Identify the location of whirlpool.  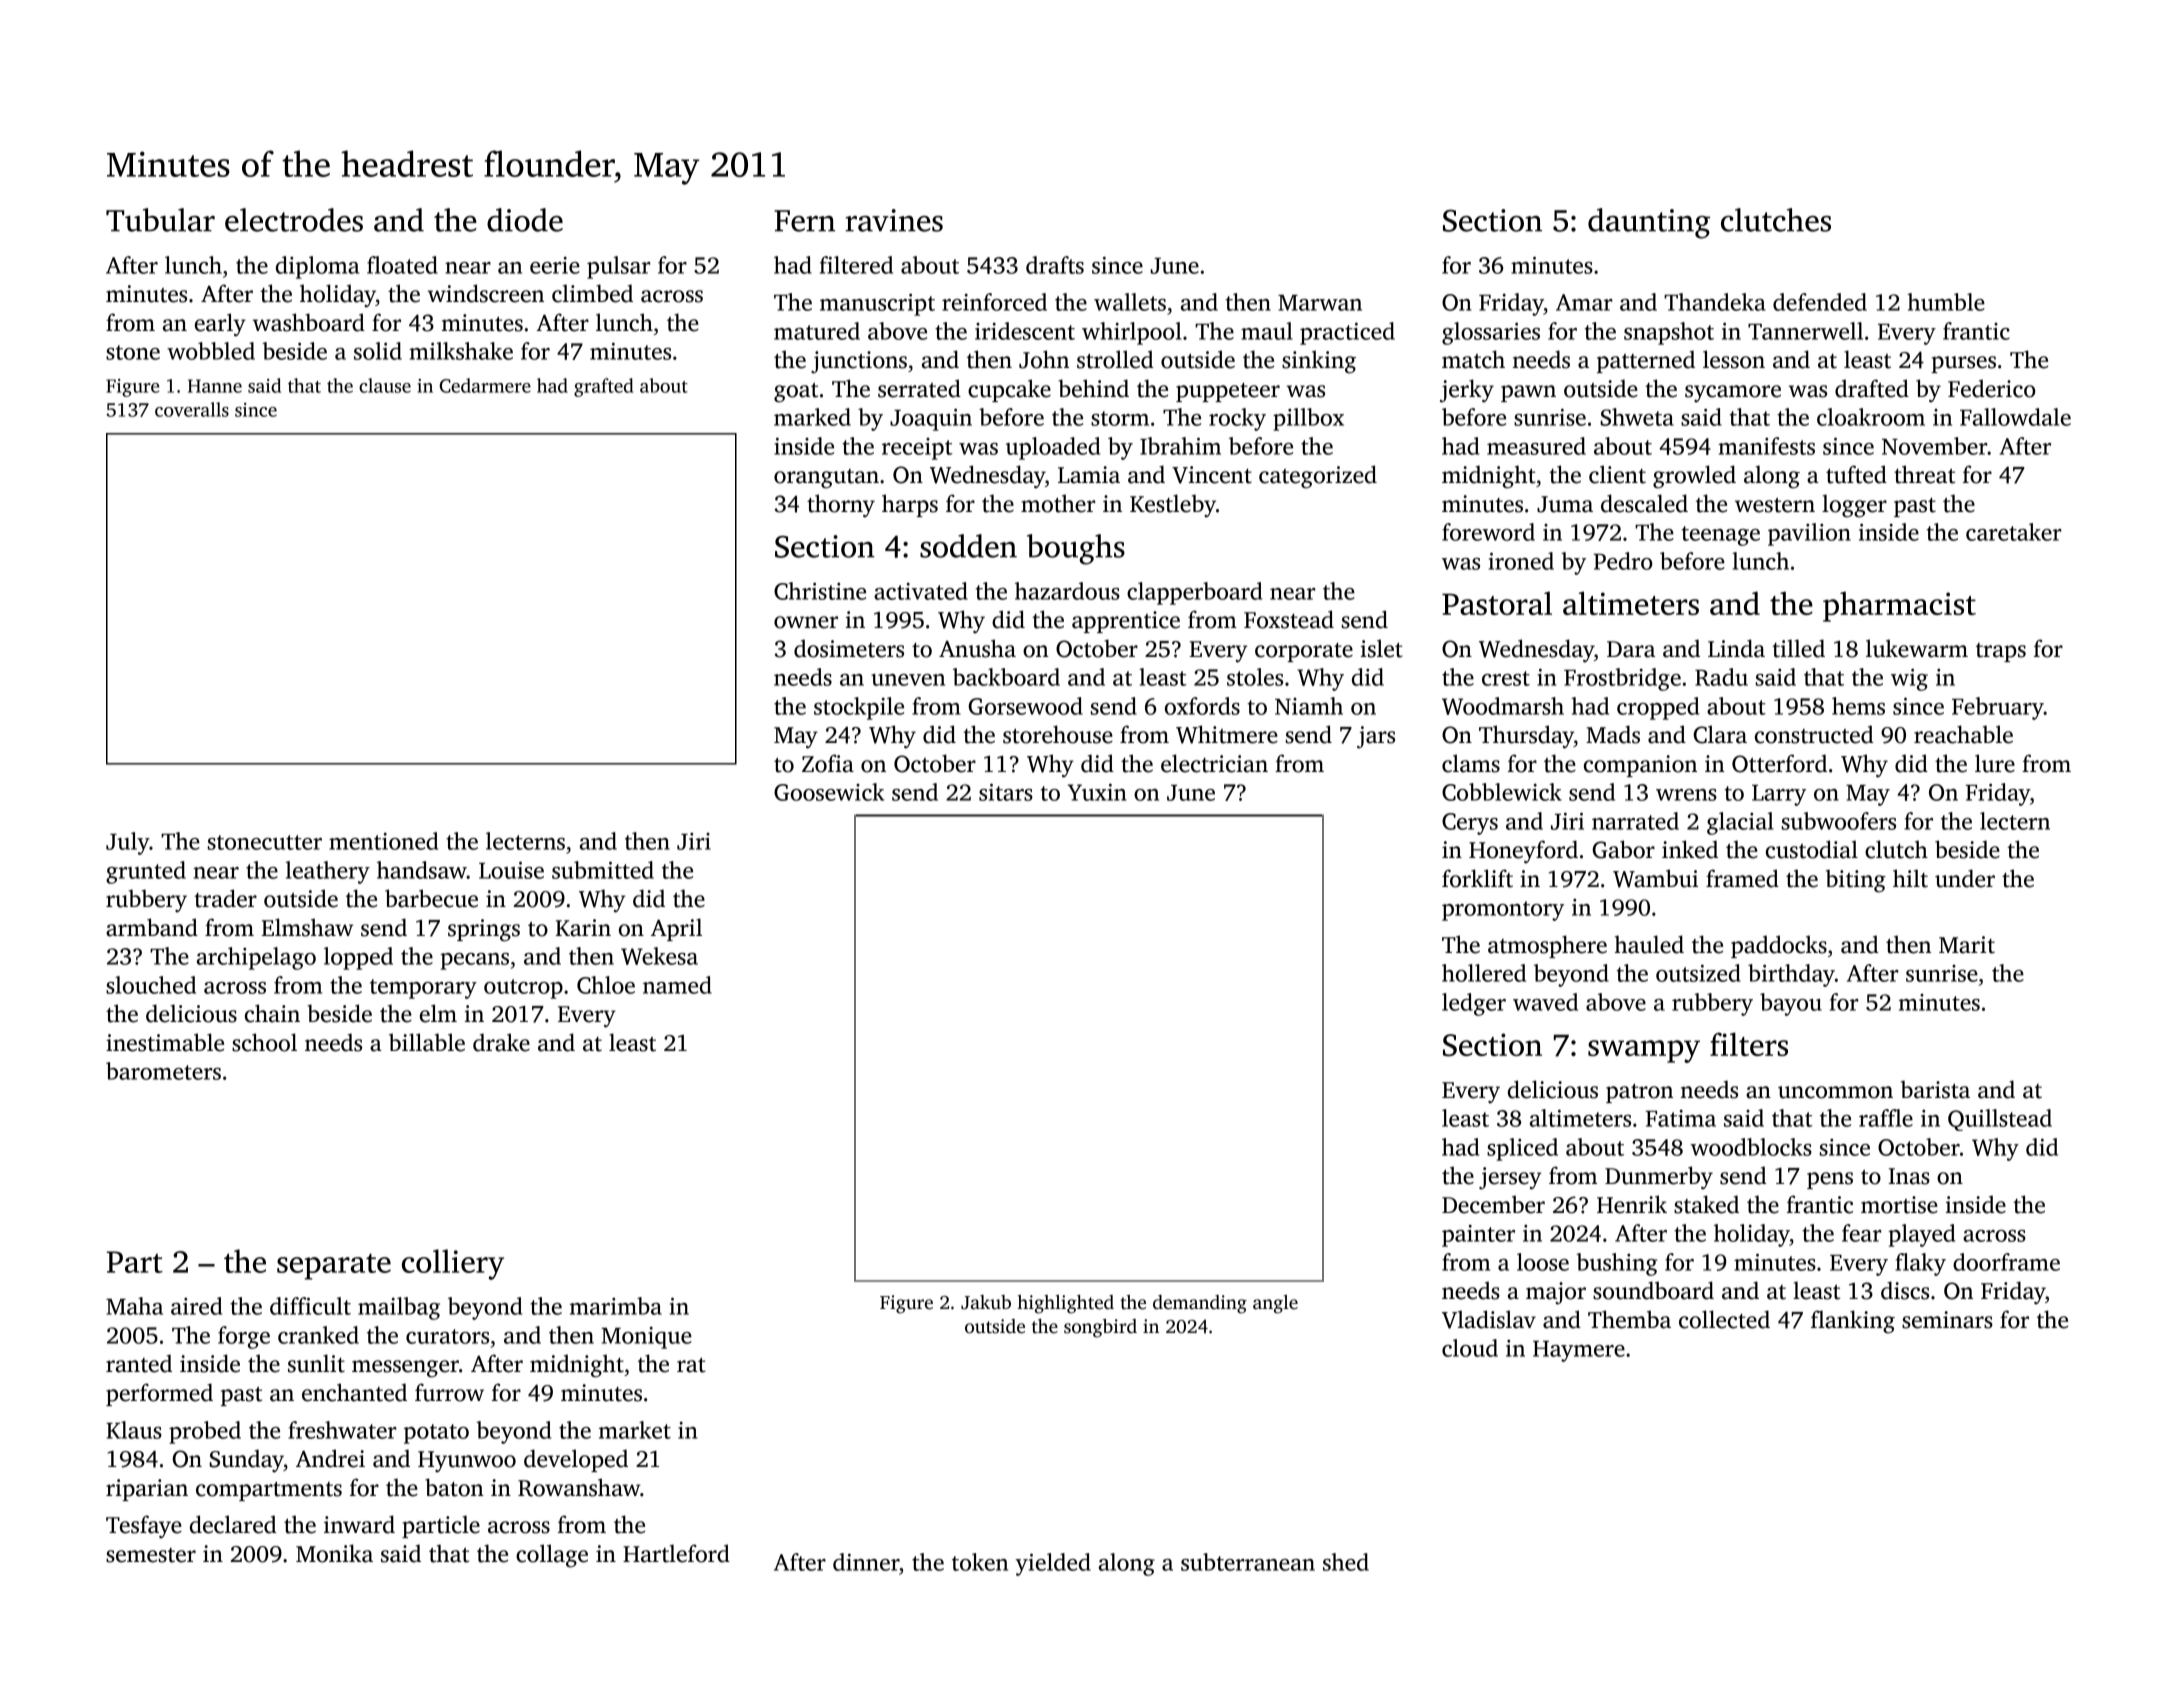
(1132, 333).
